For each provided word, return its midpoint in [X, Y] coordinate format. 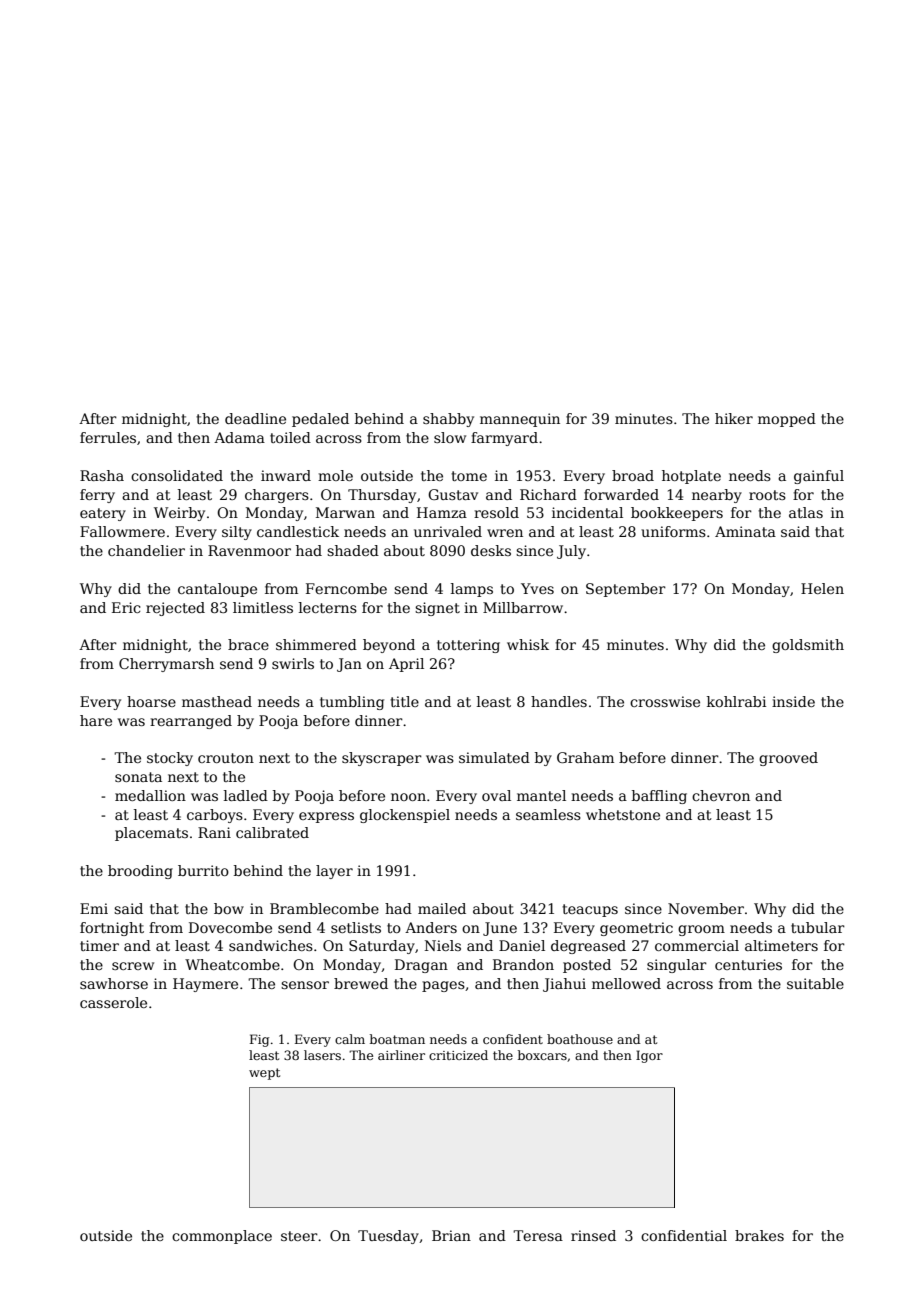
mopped [787, 420]
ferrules [108, 437]
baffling [659, 797]
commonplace [222, 1237]
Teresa [538, 1235]
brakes [759, 1235]
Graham [585, 757]
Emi [94, 908]
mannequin [520, 420]
